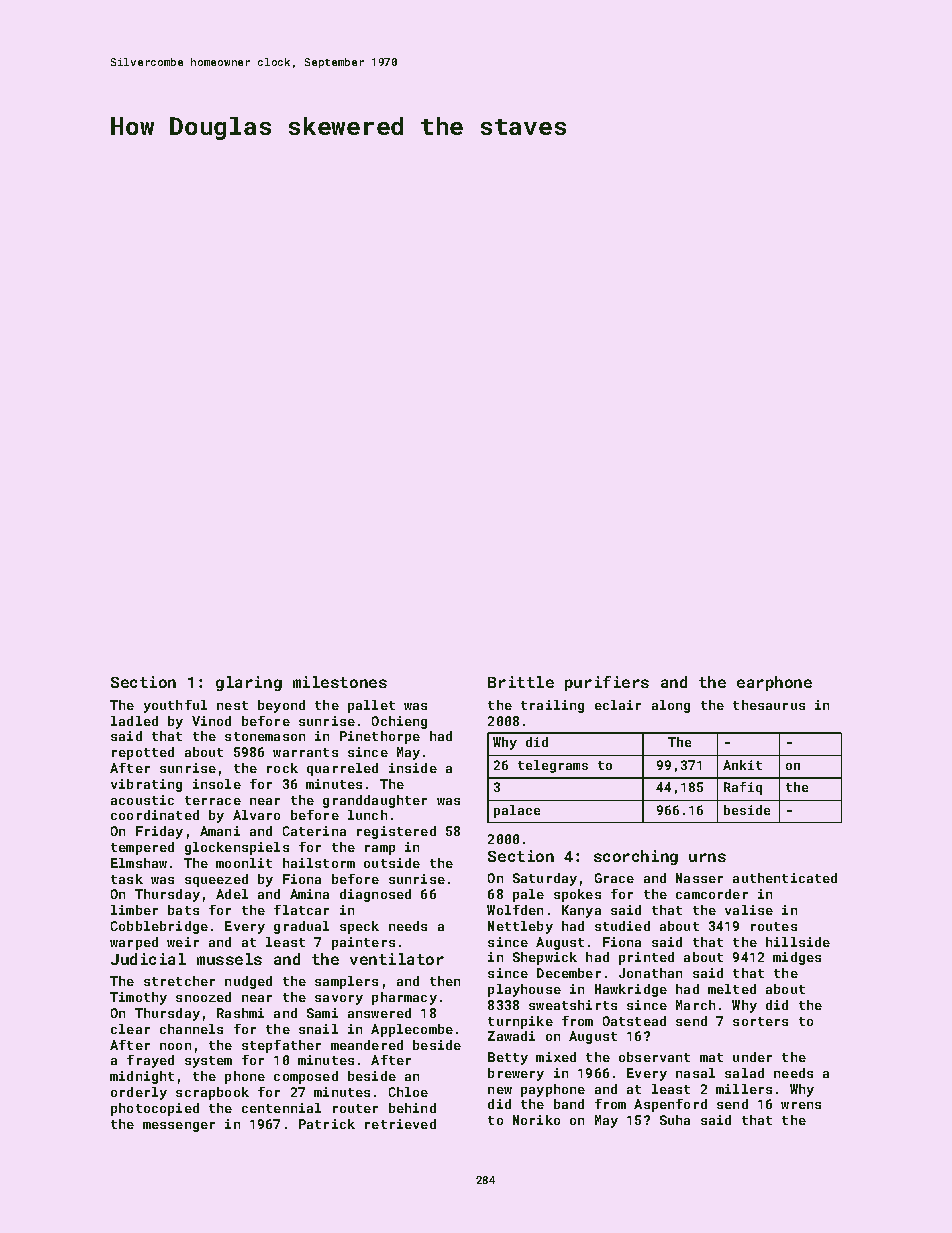 The width and height of the screenshot is (952, 1233). What do you see at coordinates (553, 766) in the screenshot?
I see `telegrams` at bounding box center [553, 766].
